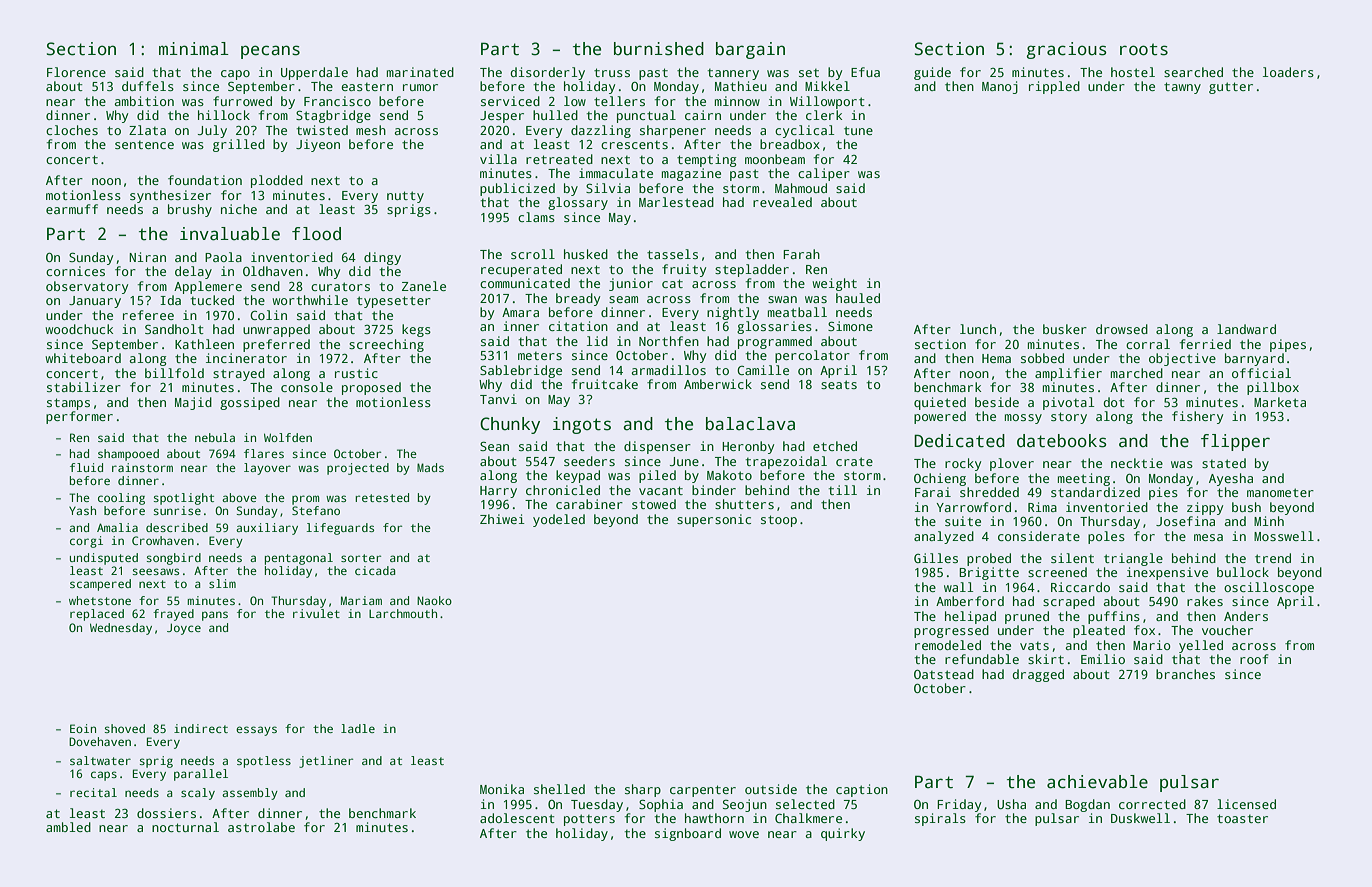  What do you see at coordinates (586, 254) in the screenshot?
I see `husked` at bounding box center [586, 254].
